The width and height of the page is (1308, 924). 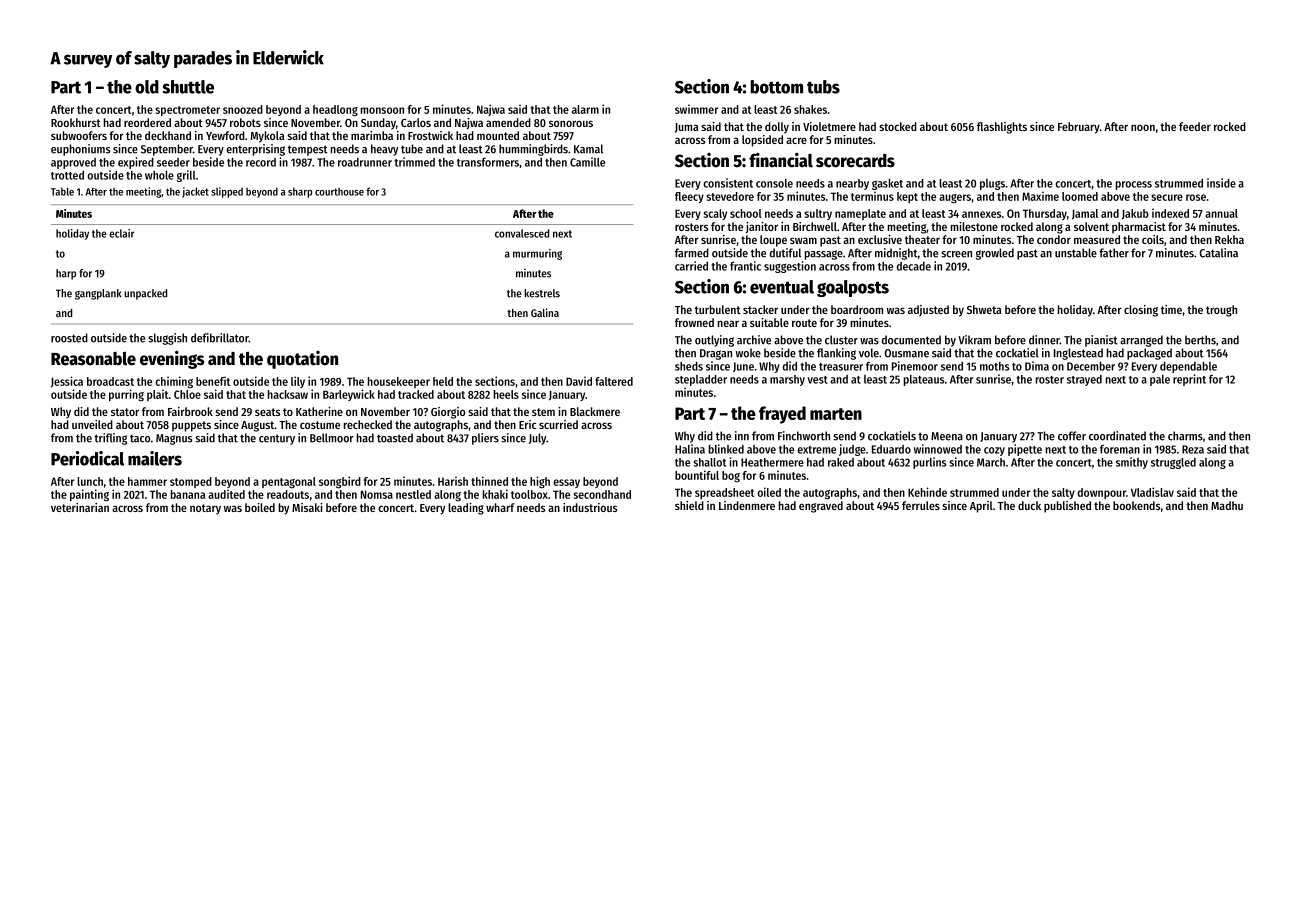 I want to click on unveiled, so click(x=92, y=424).
